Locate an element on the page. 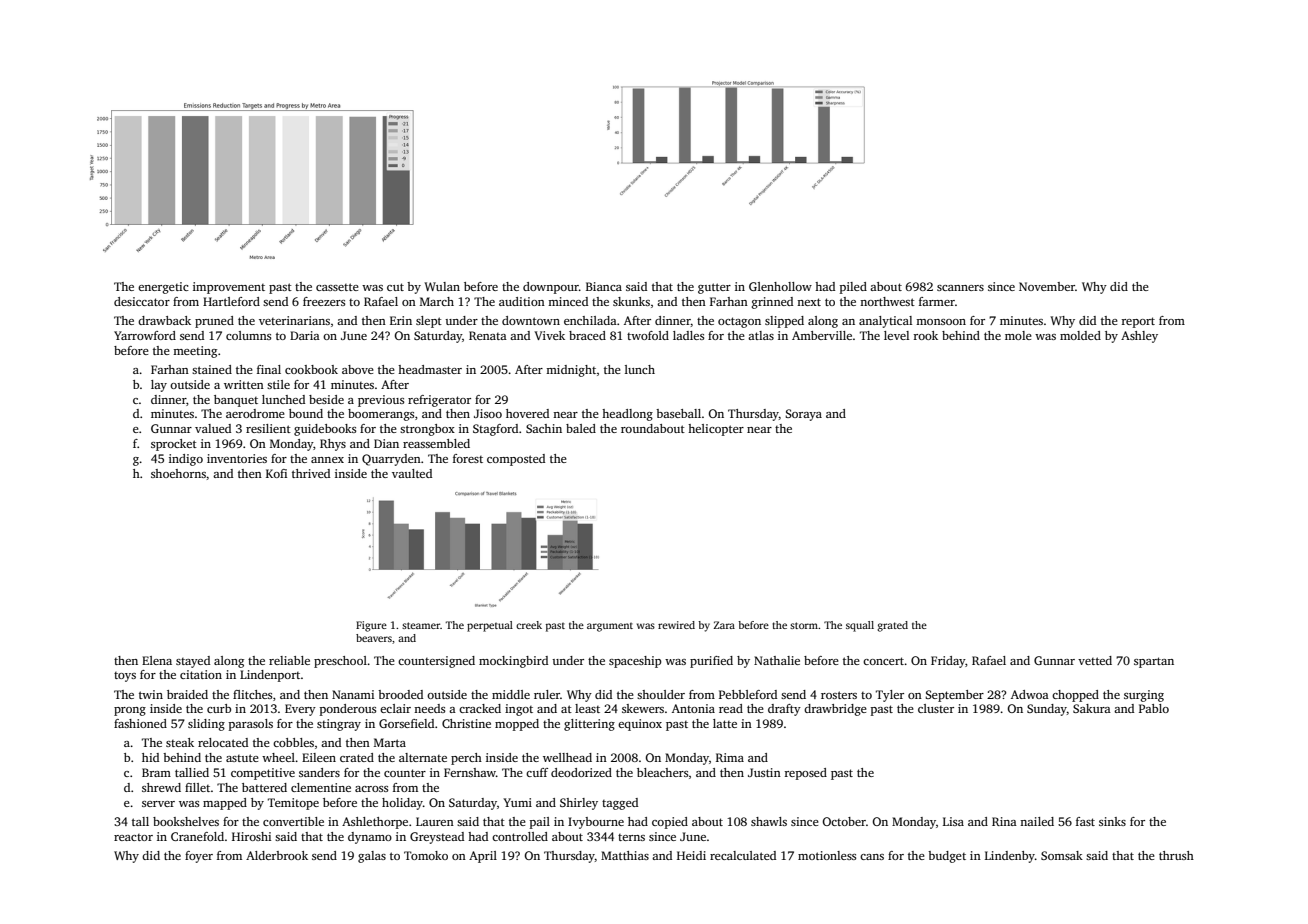  scanners is located at coordinates (960, 288).
